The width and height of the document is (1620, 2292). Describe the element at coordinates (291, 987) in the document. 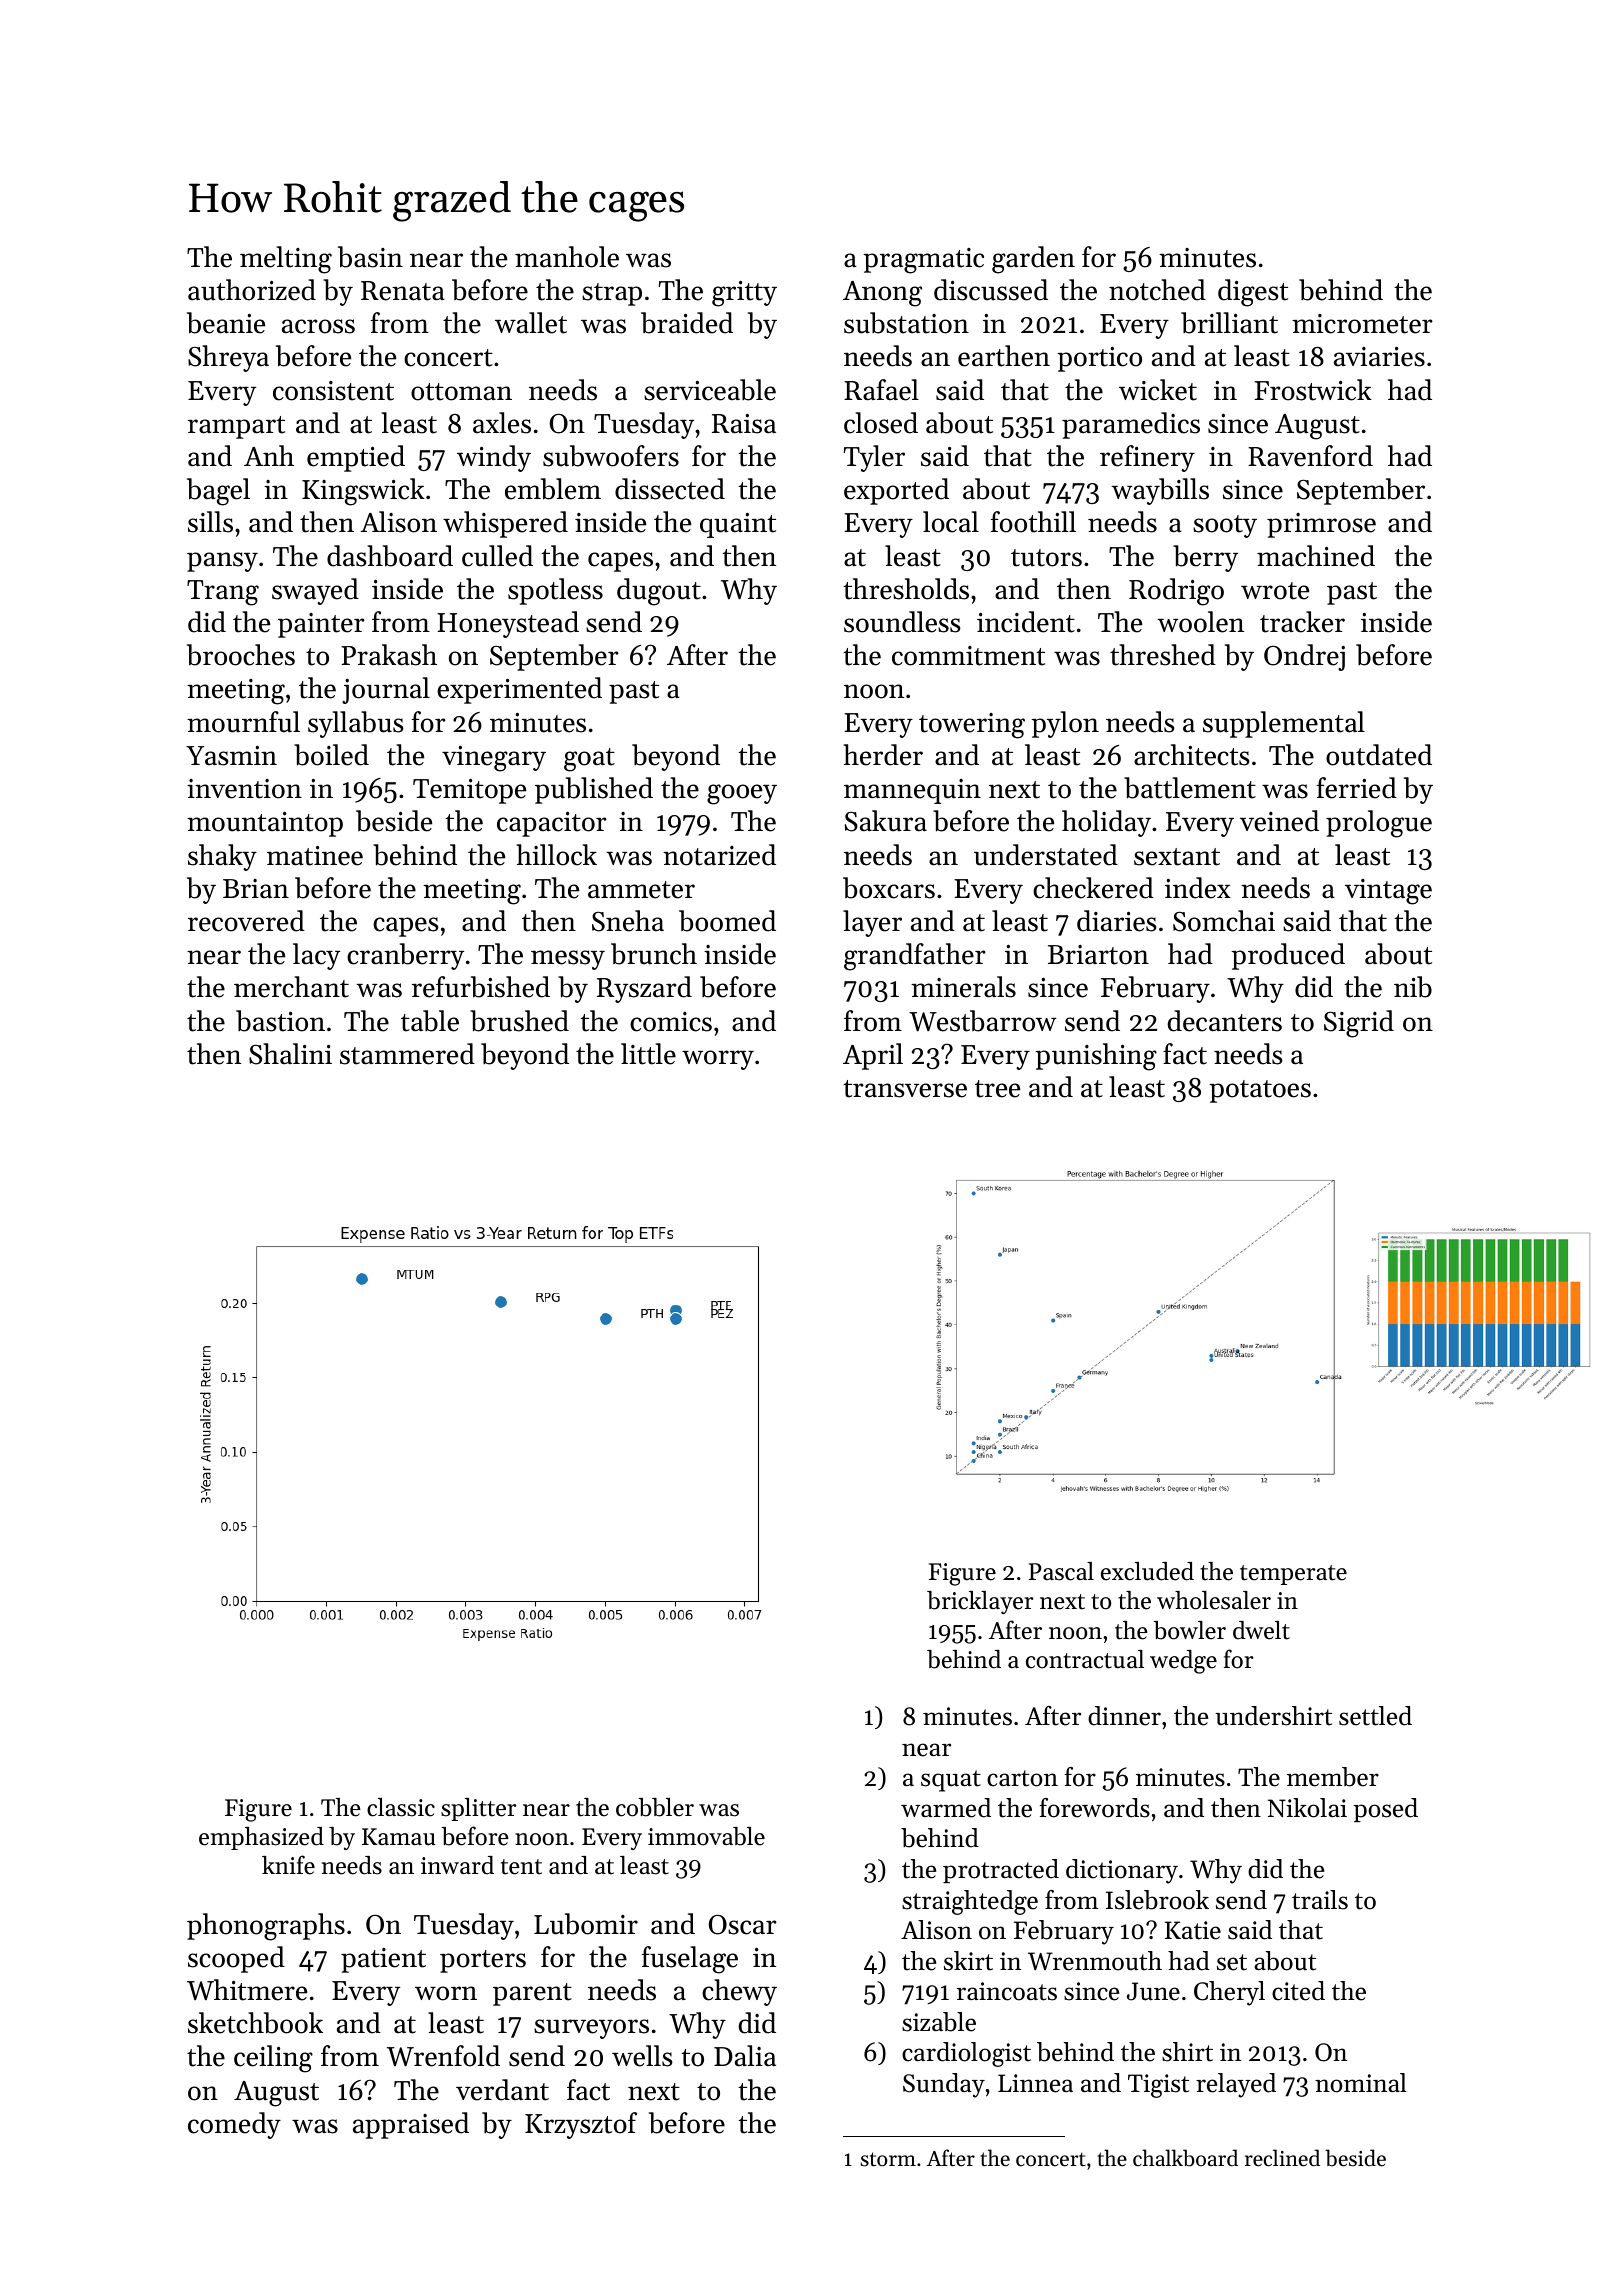

I see `merchant` at that location.
